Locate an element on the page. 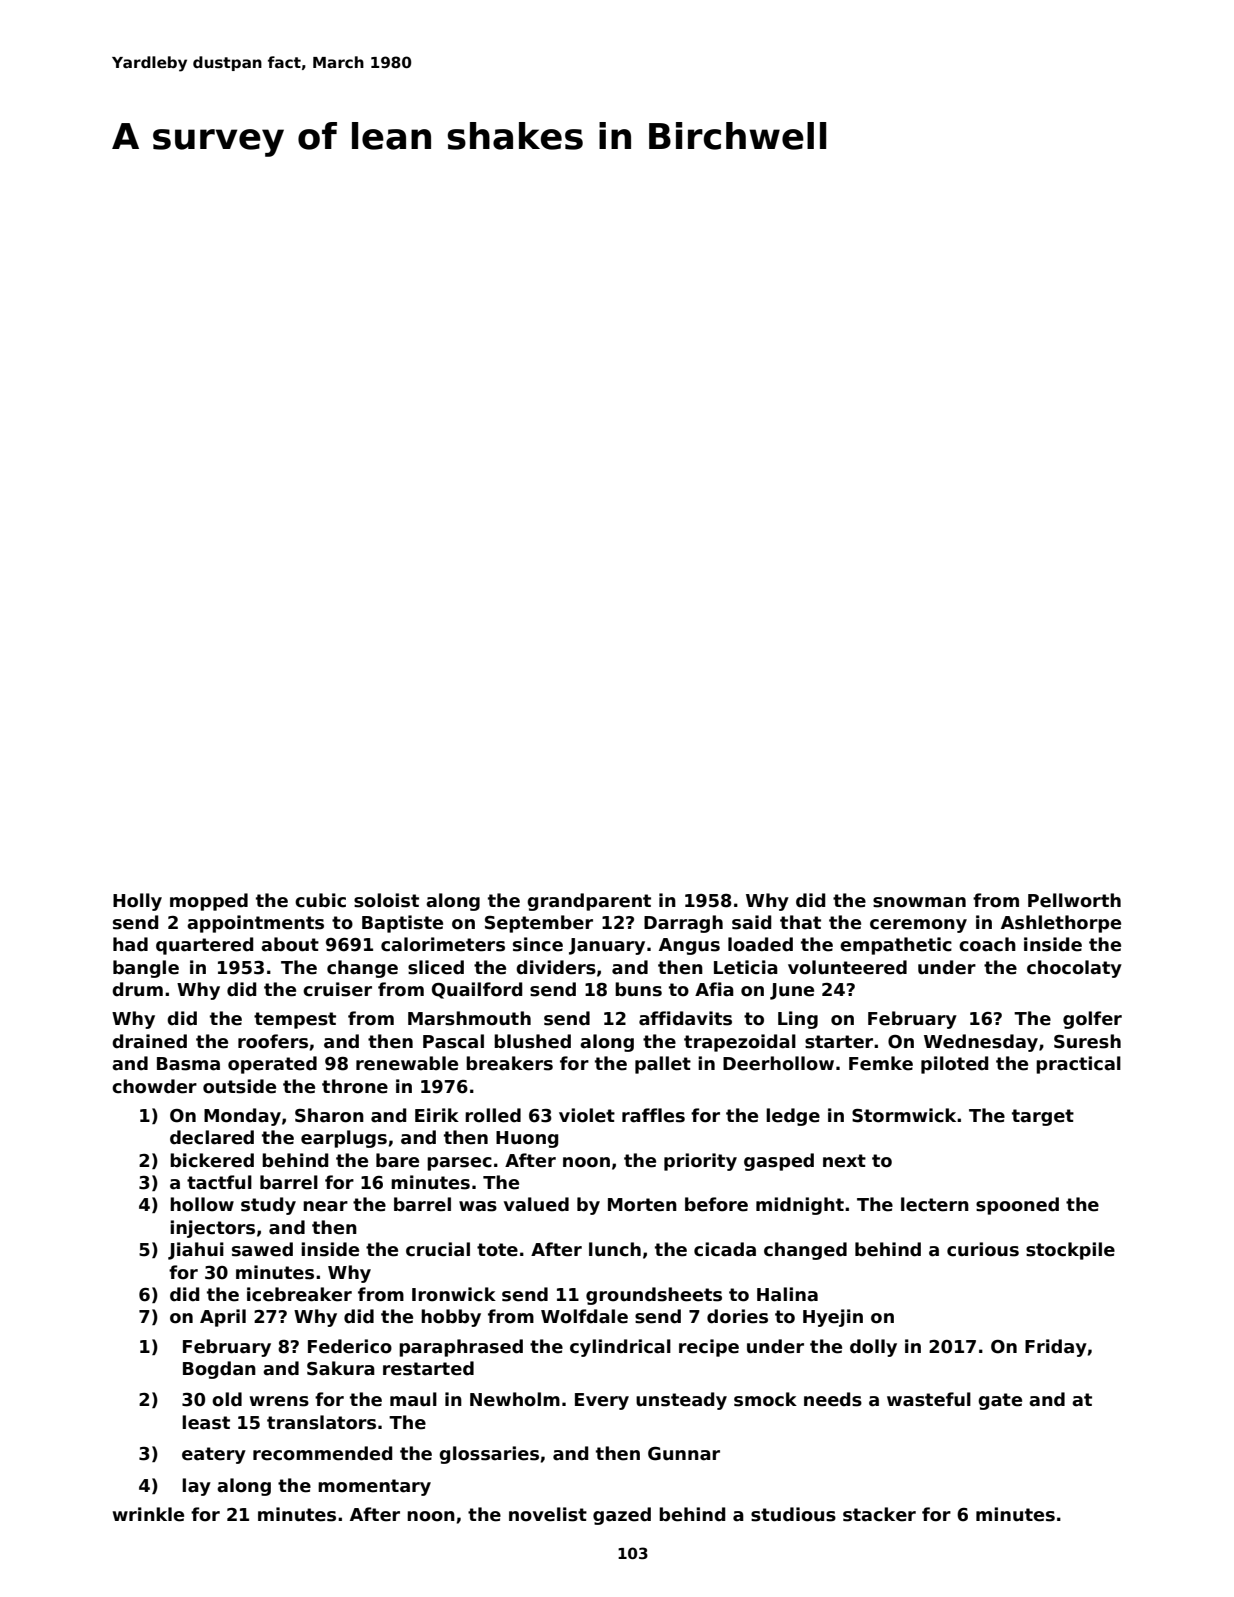  eatery is located at coordinates (214, 1455).
